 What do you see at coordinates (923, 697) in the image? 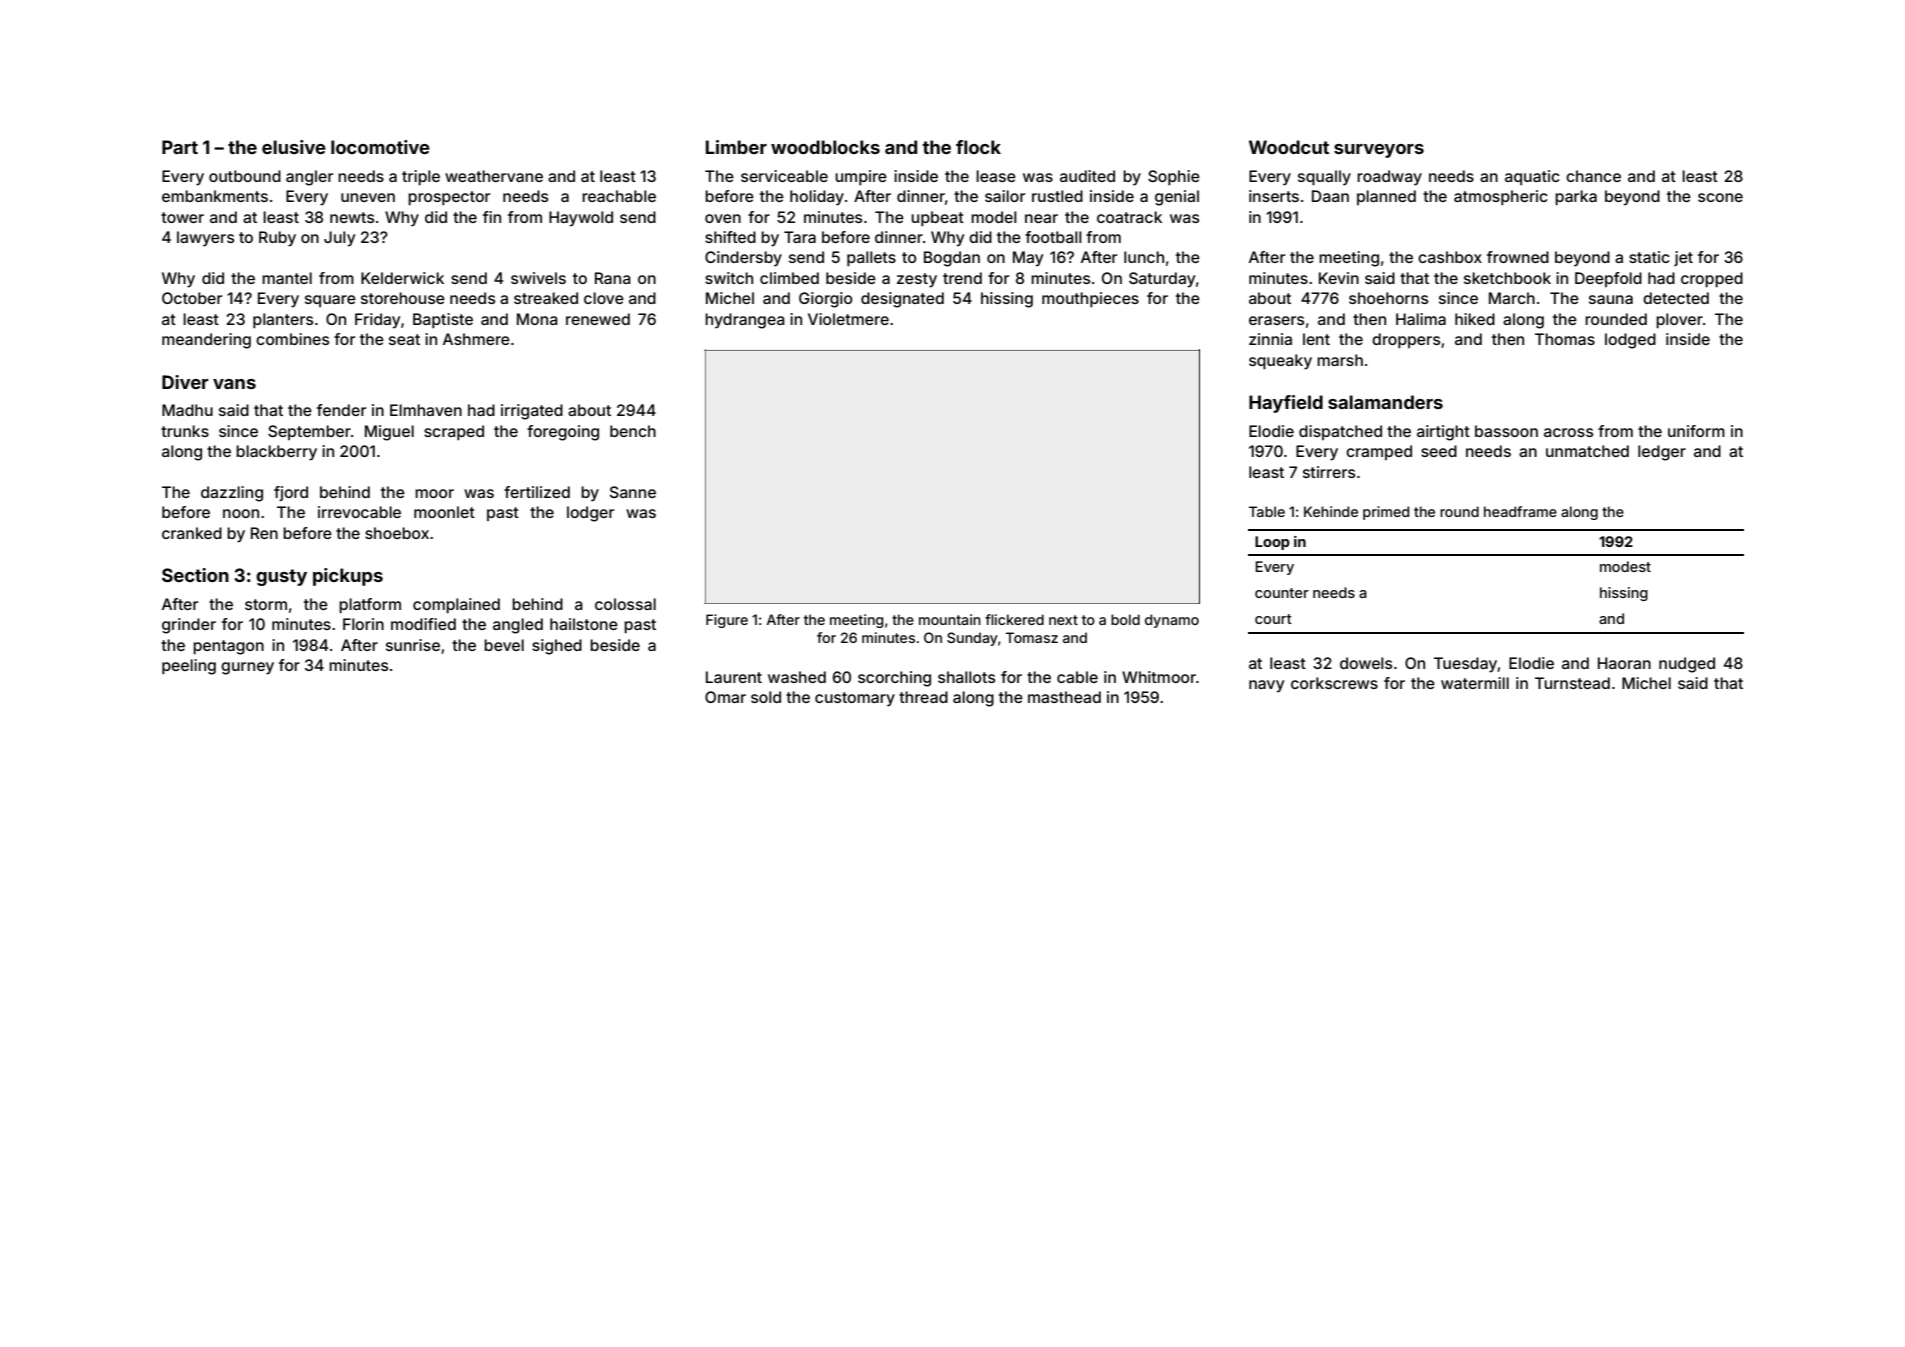
I see `thread` at bounding box center [923, 697].
